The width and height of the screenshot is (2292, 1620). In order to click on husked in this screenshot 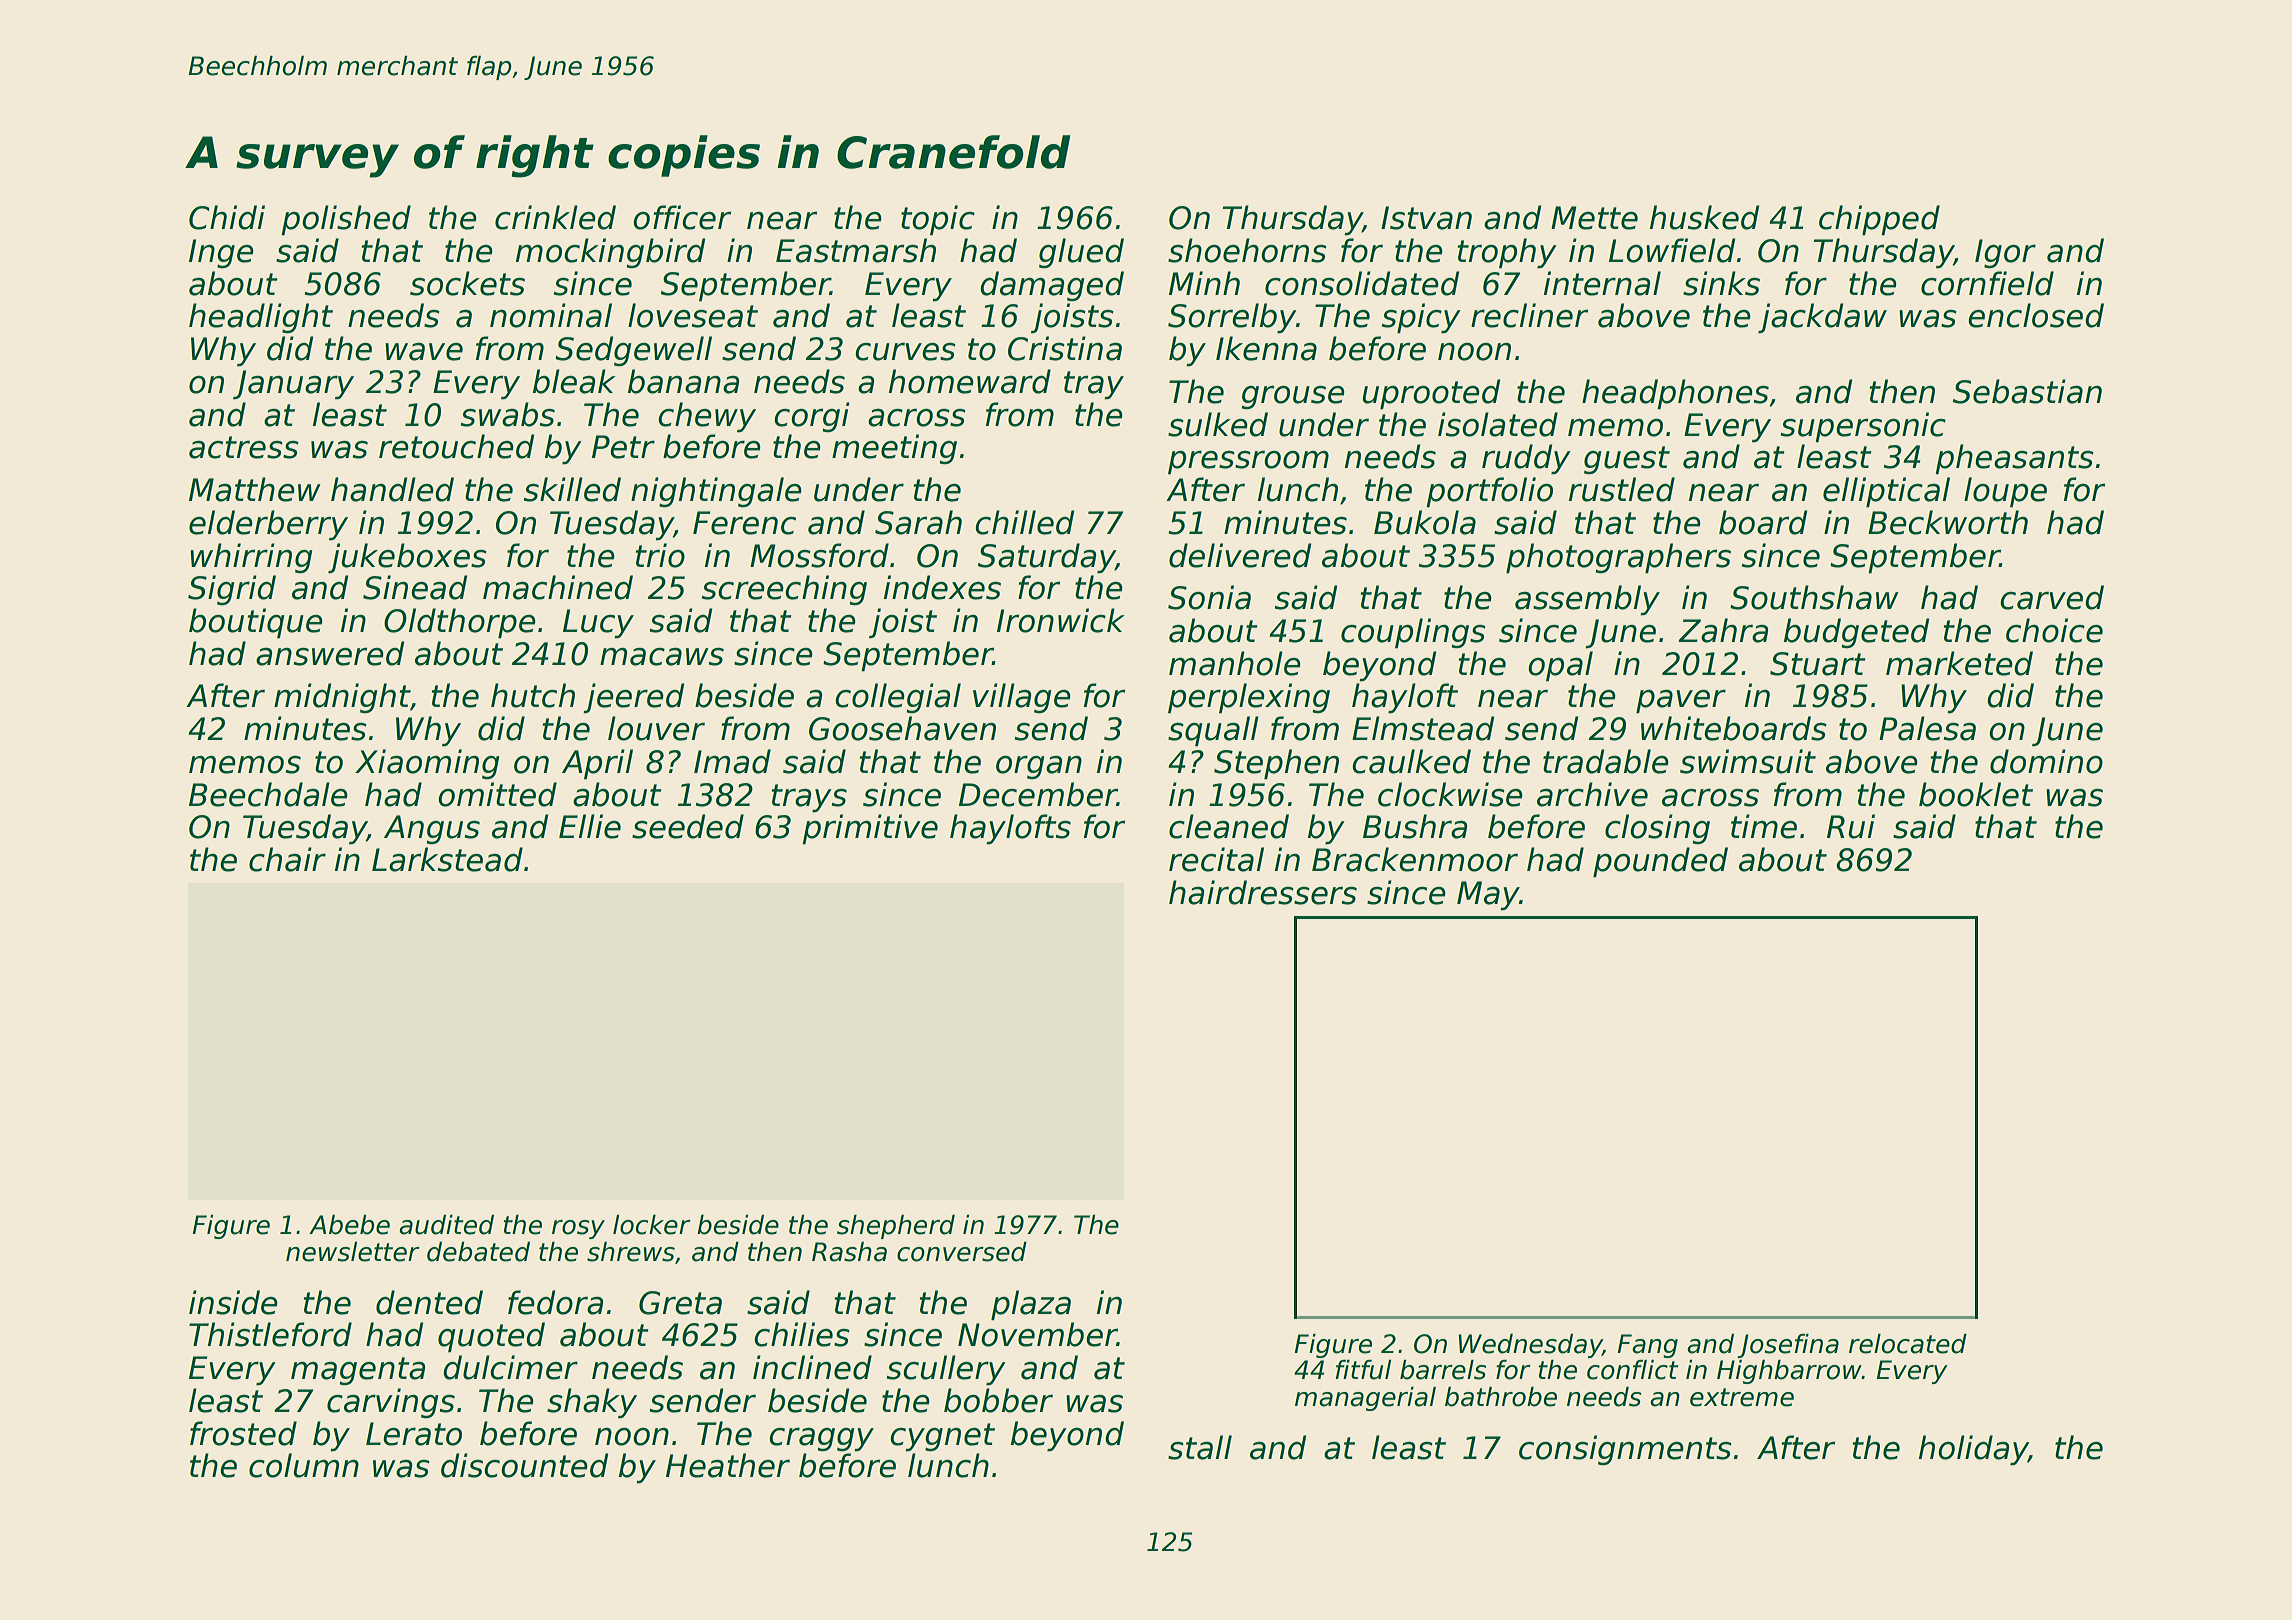, I will do `click(1705, 217)`.
